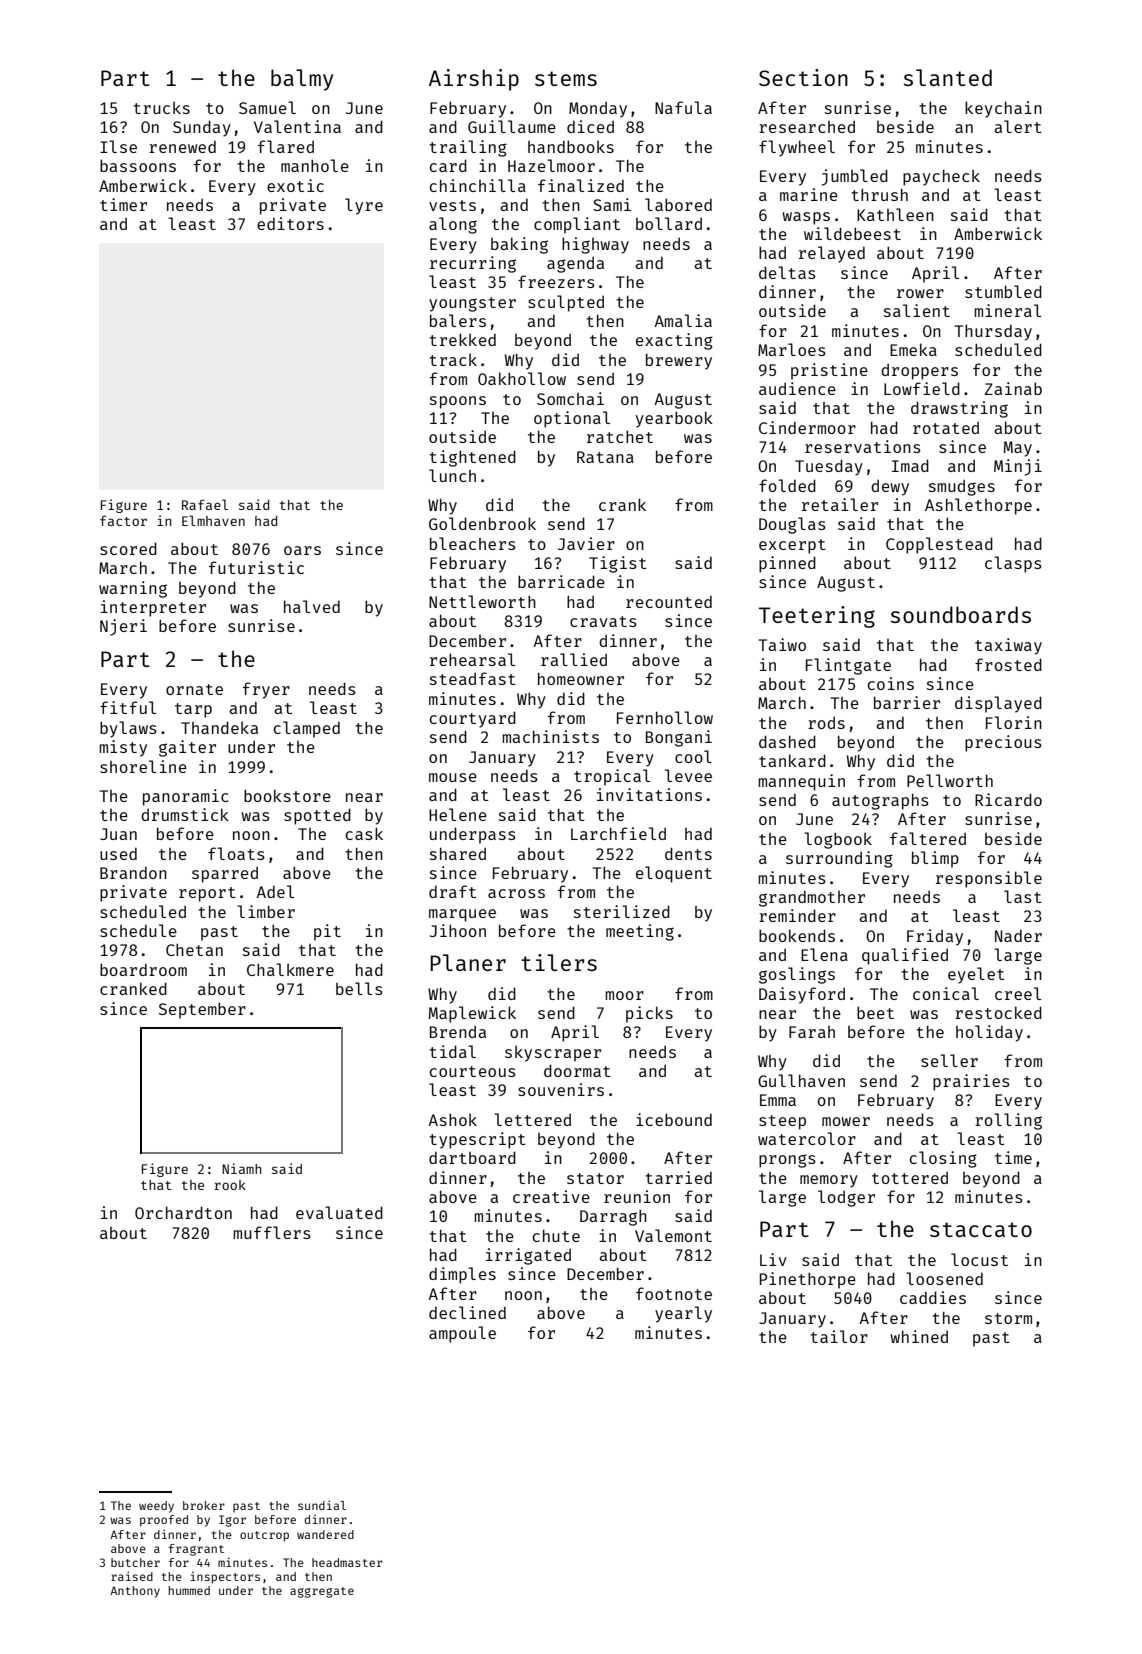  I want to click on lettered, so click(532, 1119).
